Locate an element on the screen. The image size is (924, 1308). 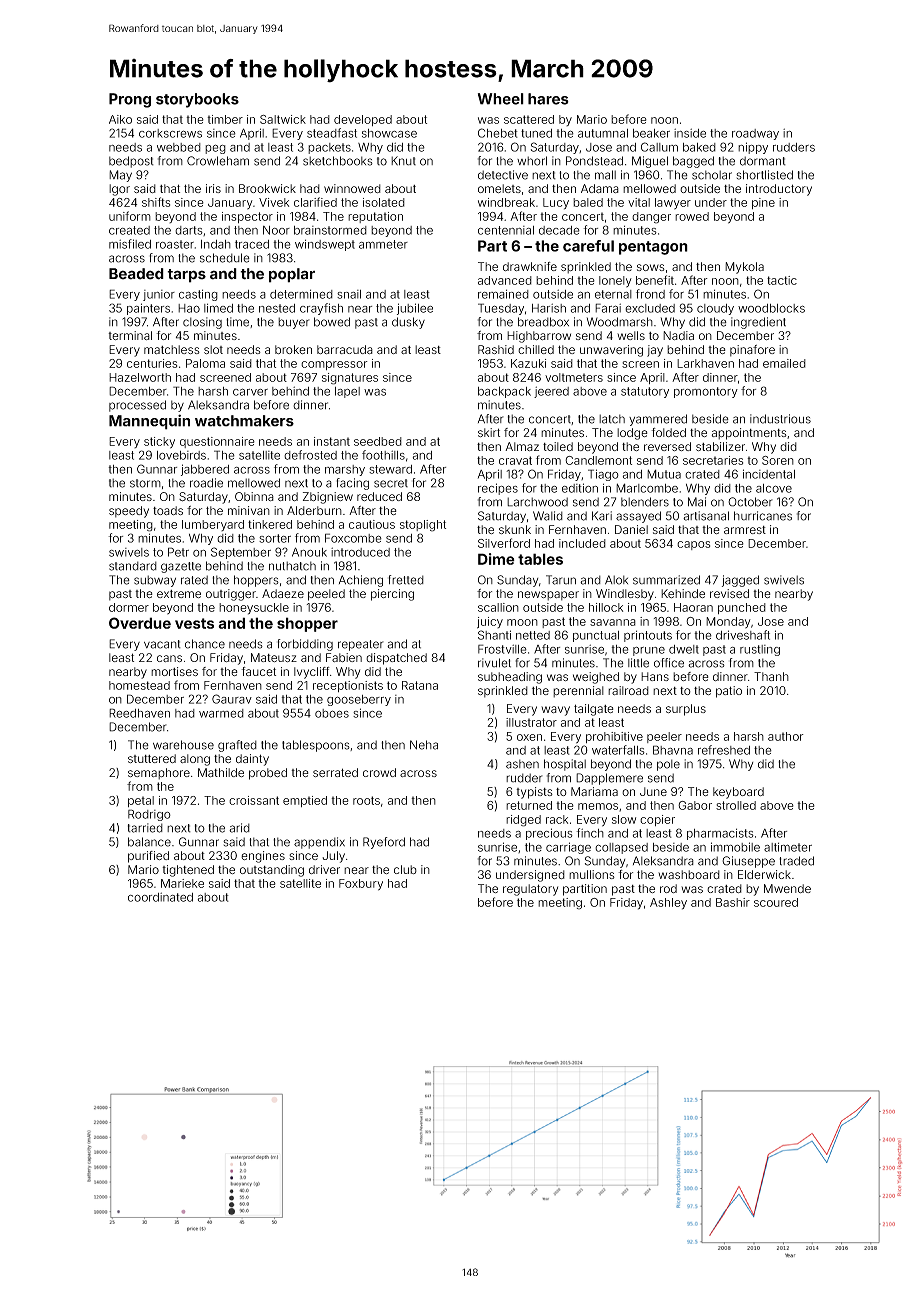
regulatory is located at coordinates (530, 890).
